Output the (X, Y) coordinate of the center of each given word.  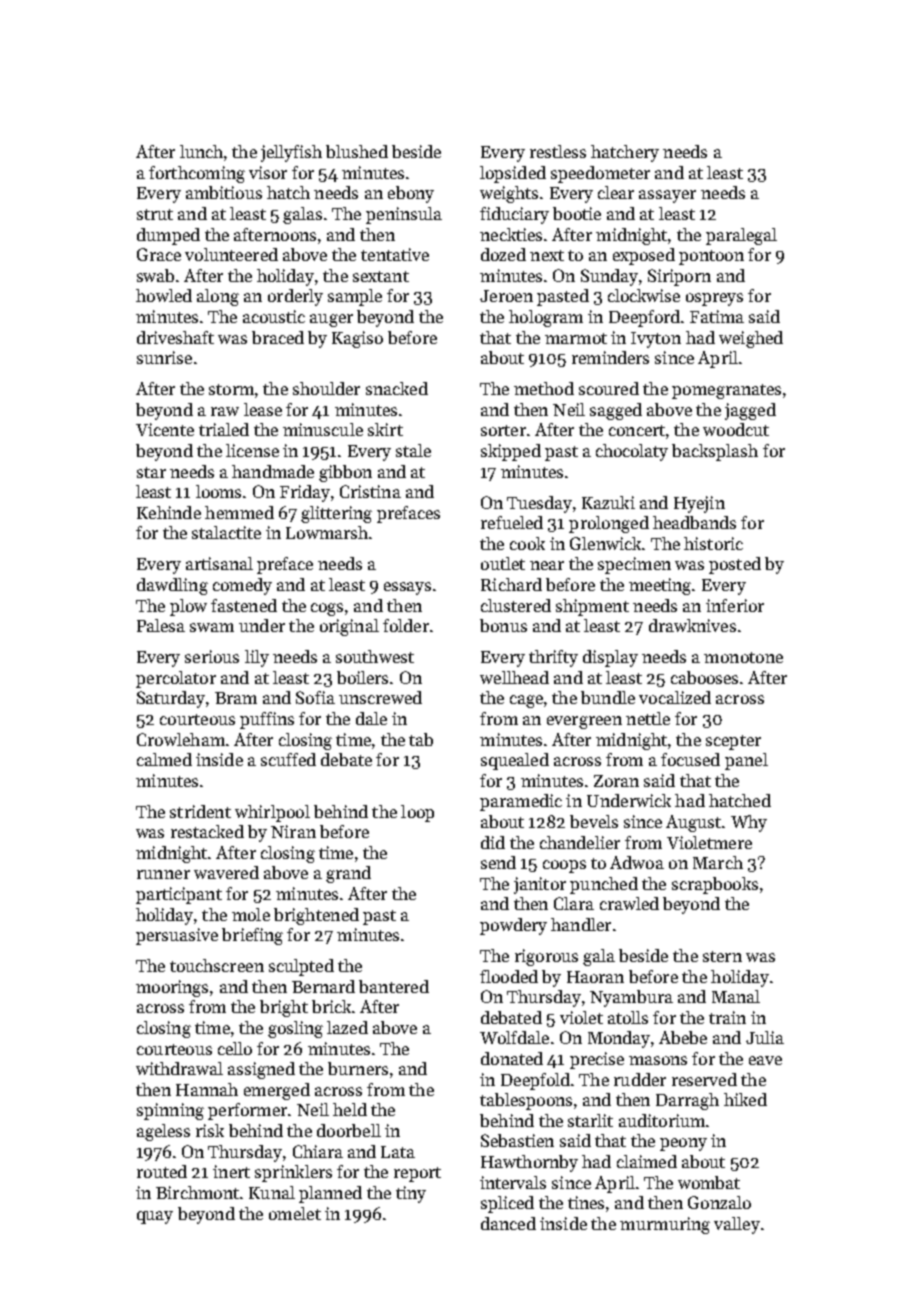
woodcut (736, 429)
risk (210, 1130)
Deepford (644, 318)
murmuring (665, 1225)
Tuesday (539, 504)
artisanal (219, 563)
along (218, 297)
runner (163, 874)
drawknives (692, 625)
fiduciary (514, 215)
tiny (411, 1194)
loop (417, 813)
